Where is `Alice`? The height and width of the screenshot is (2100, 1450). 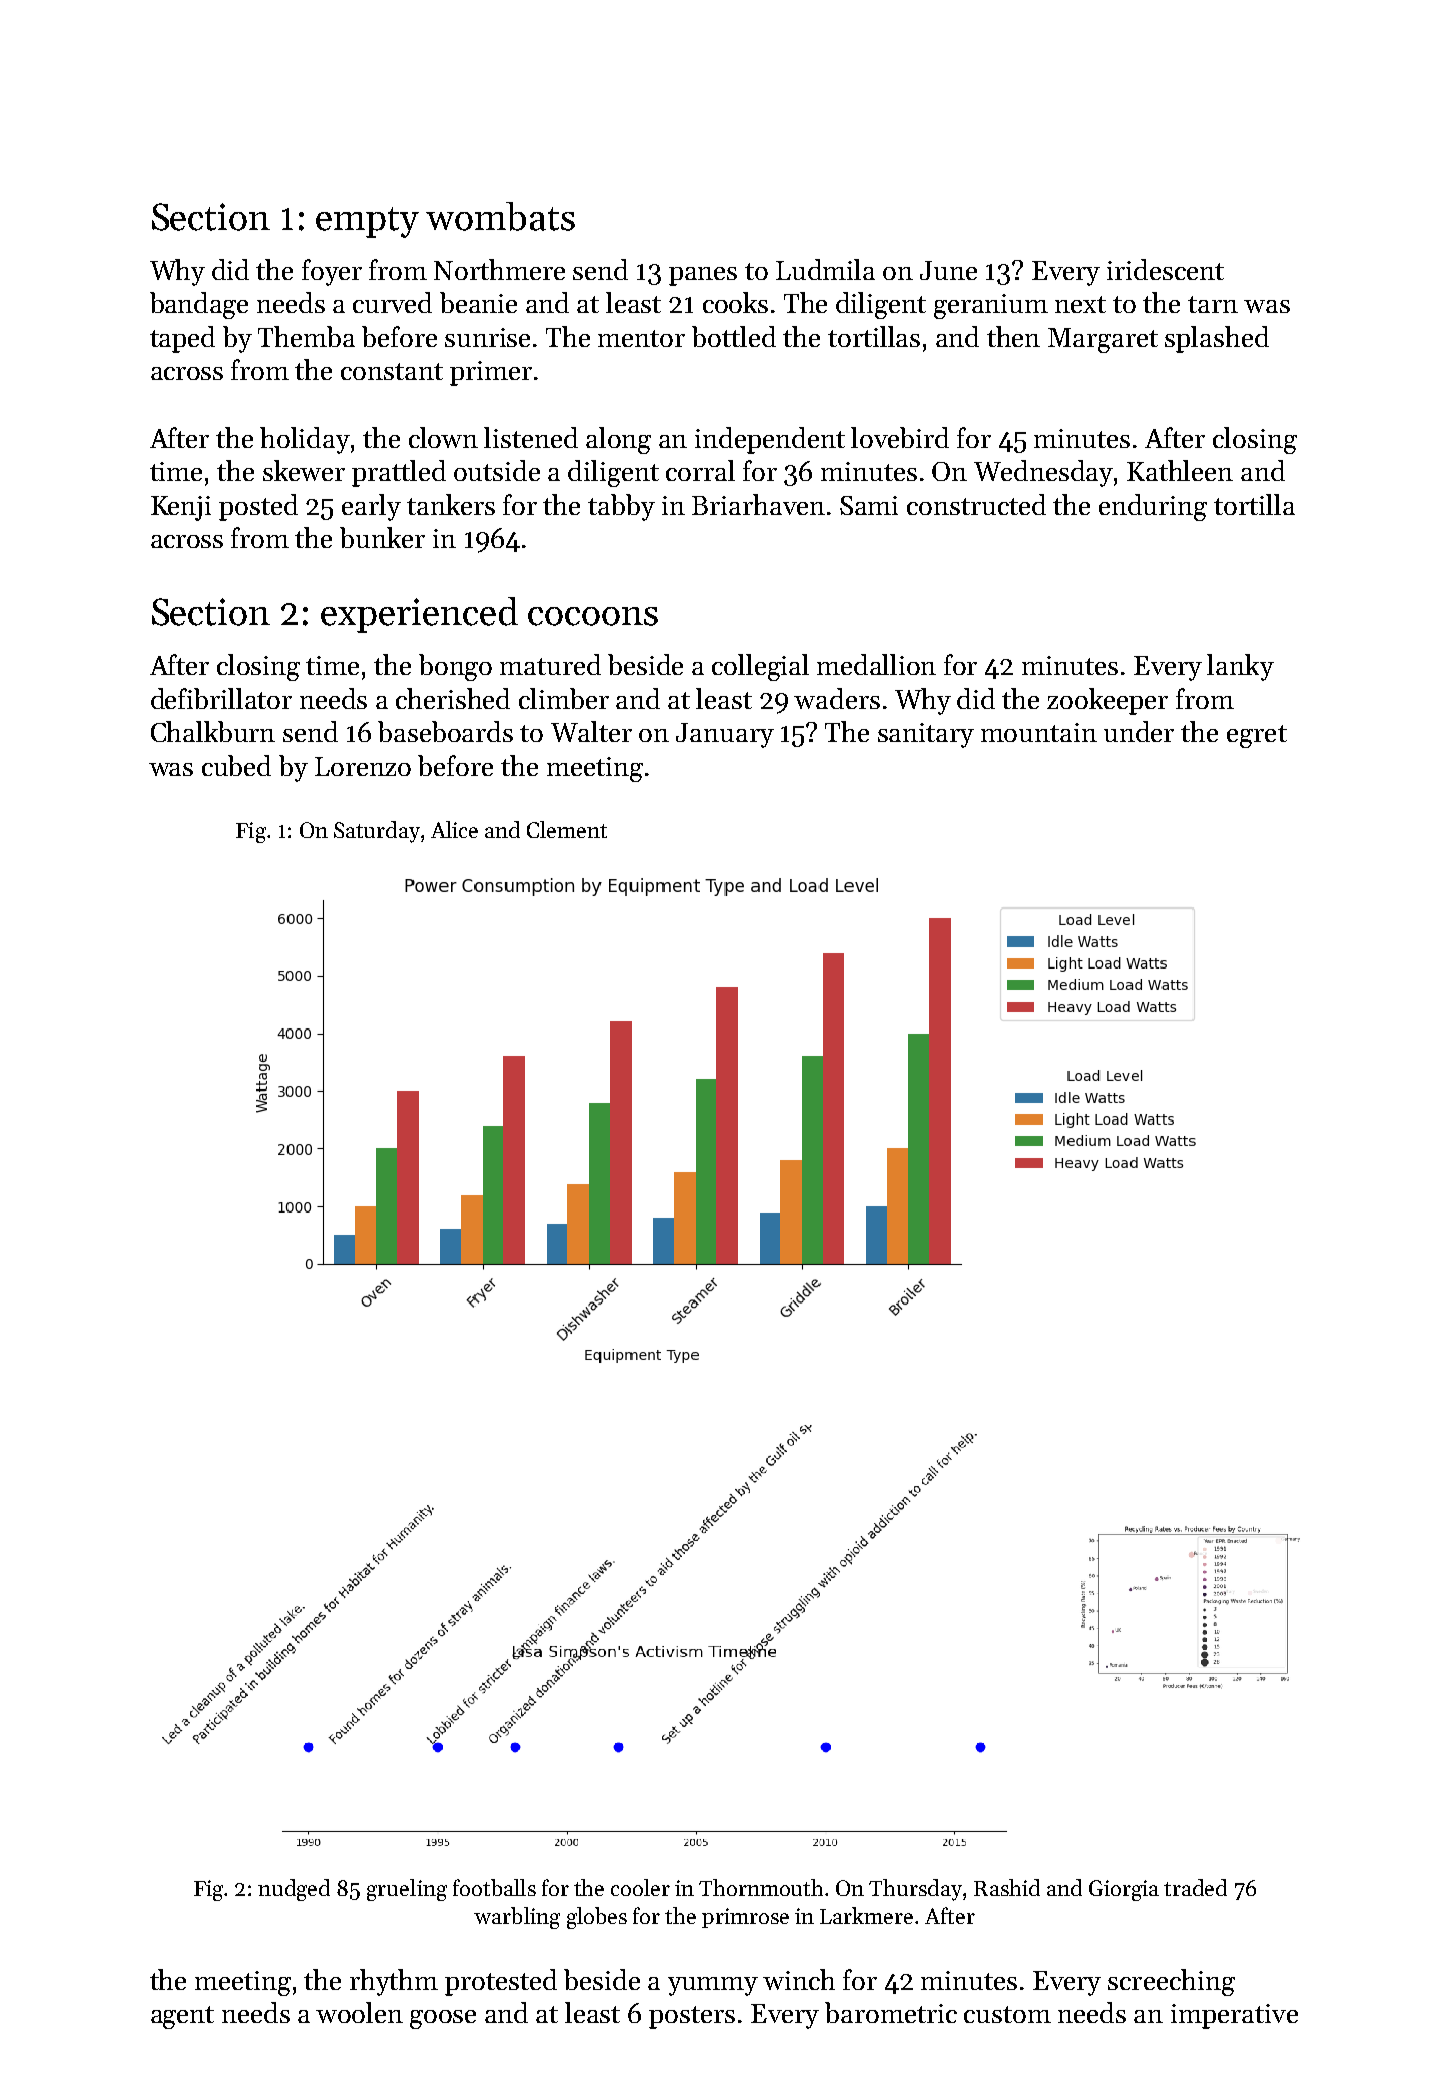
Alice is located at coordinates (454, 829).
